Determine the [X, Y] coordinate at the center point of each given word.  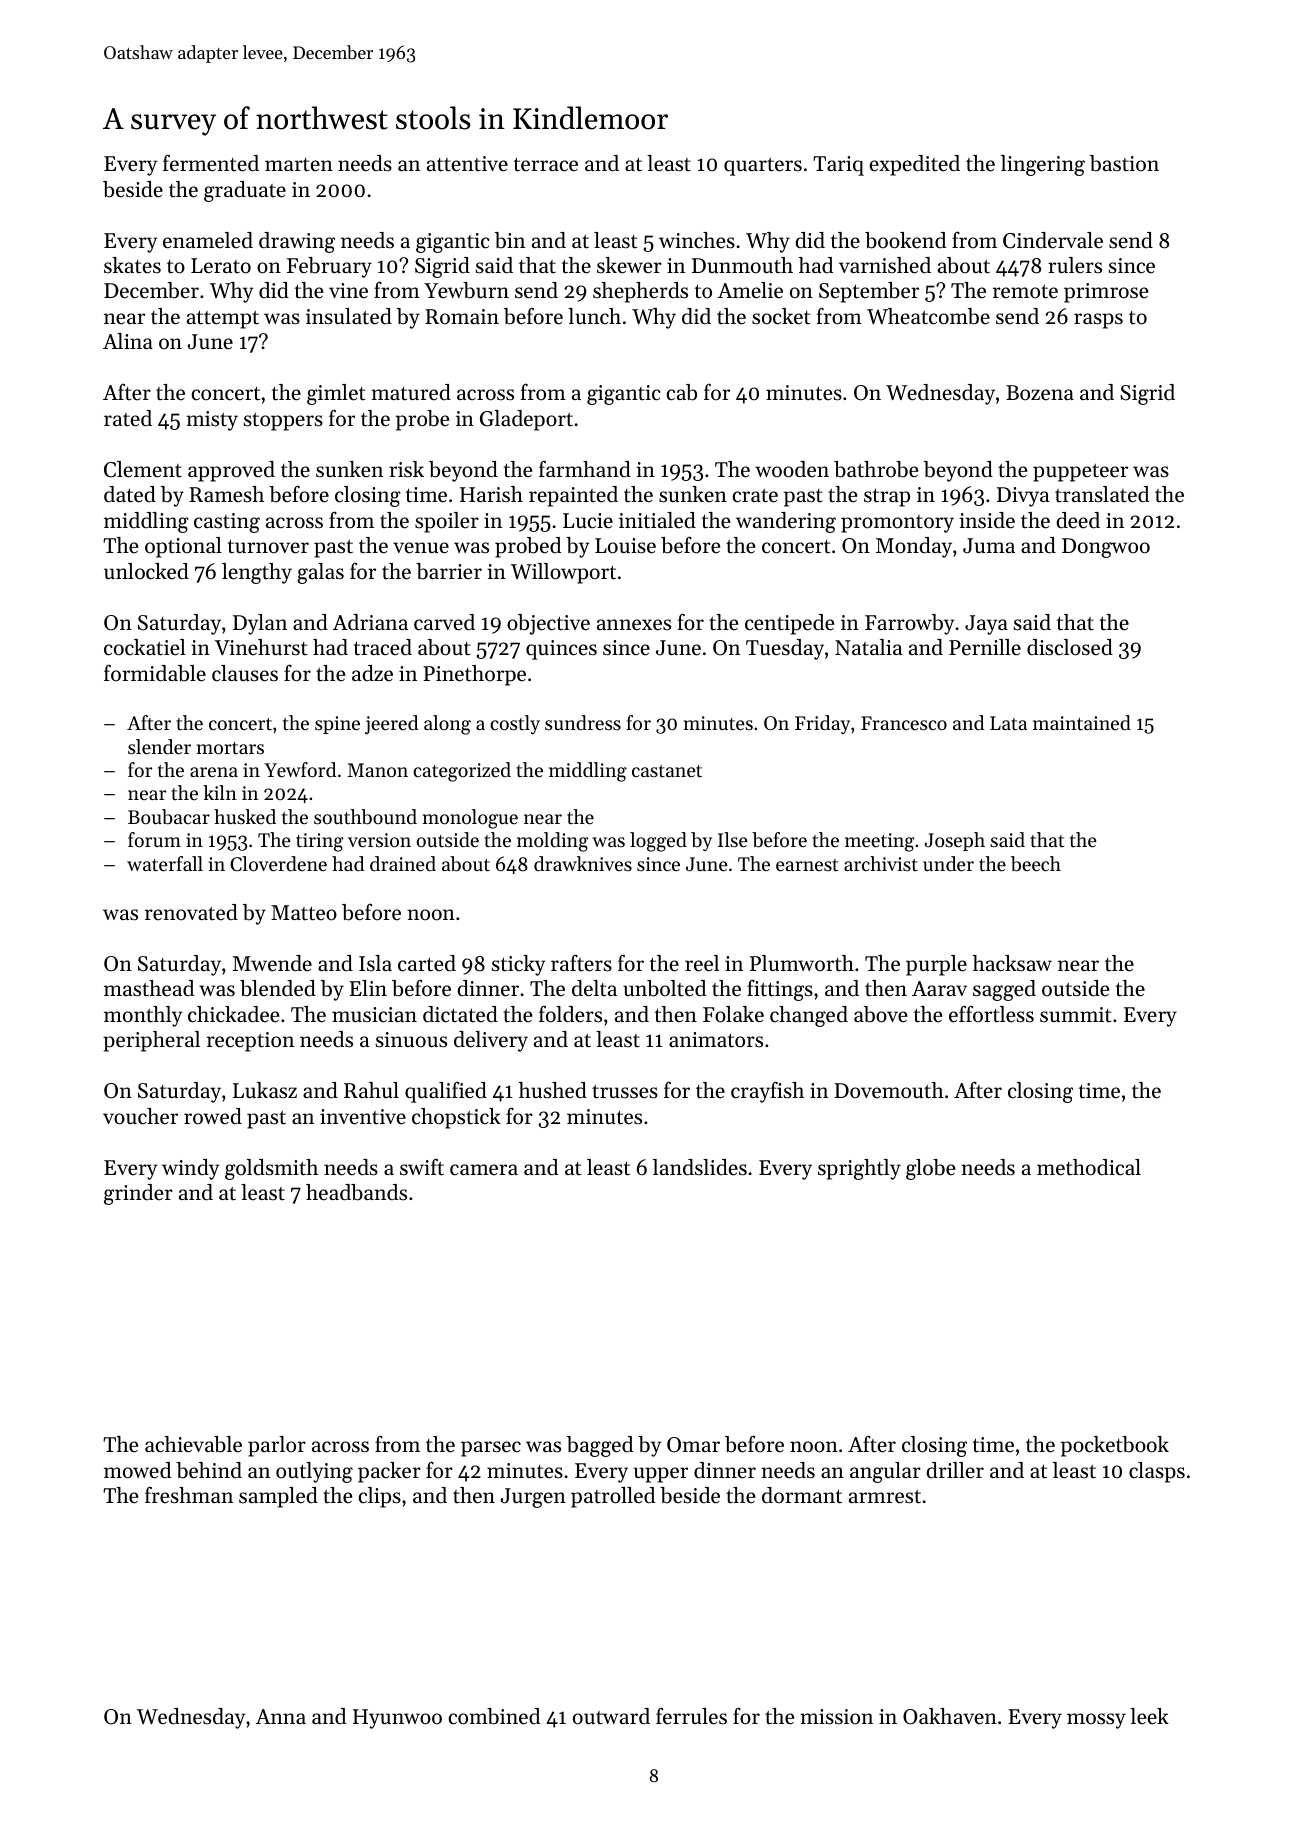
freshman [189, 1495]
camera [484, 1170]
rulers [1075, 265]
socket [781, 316]
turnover [268, 546]
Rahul [371, 1090]
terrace [546, 164]
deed [1078, 520]
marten [299, 165]
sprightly [859, 1169]
